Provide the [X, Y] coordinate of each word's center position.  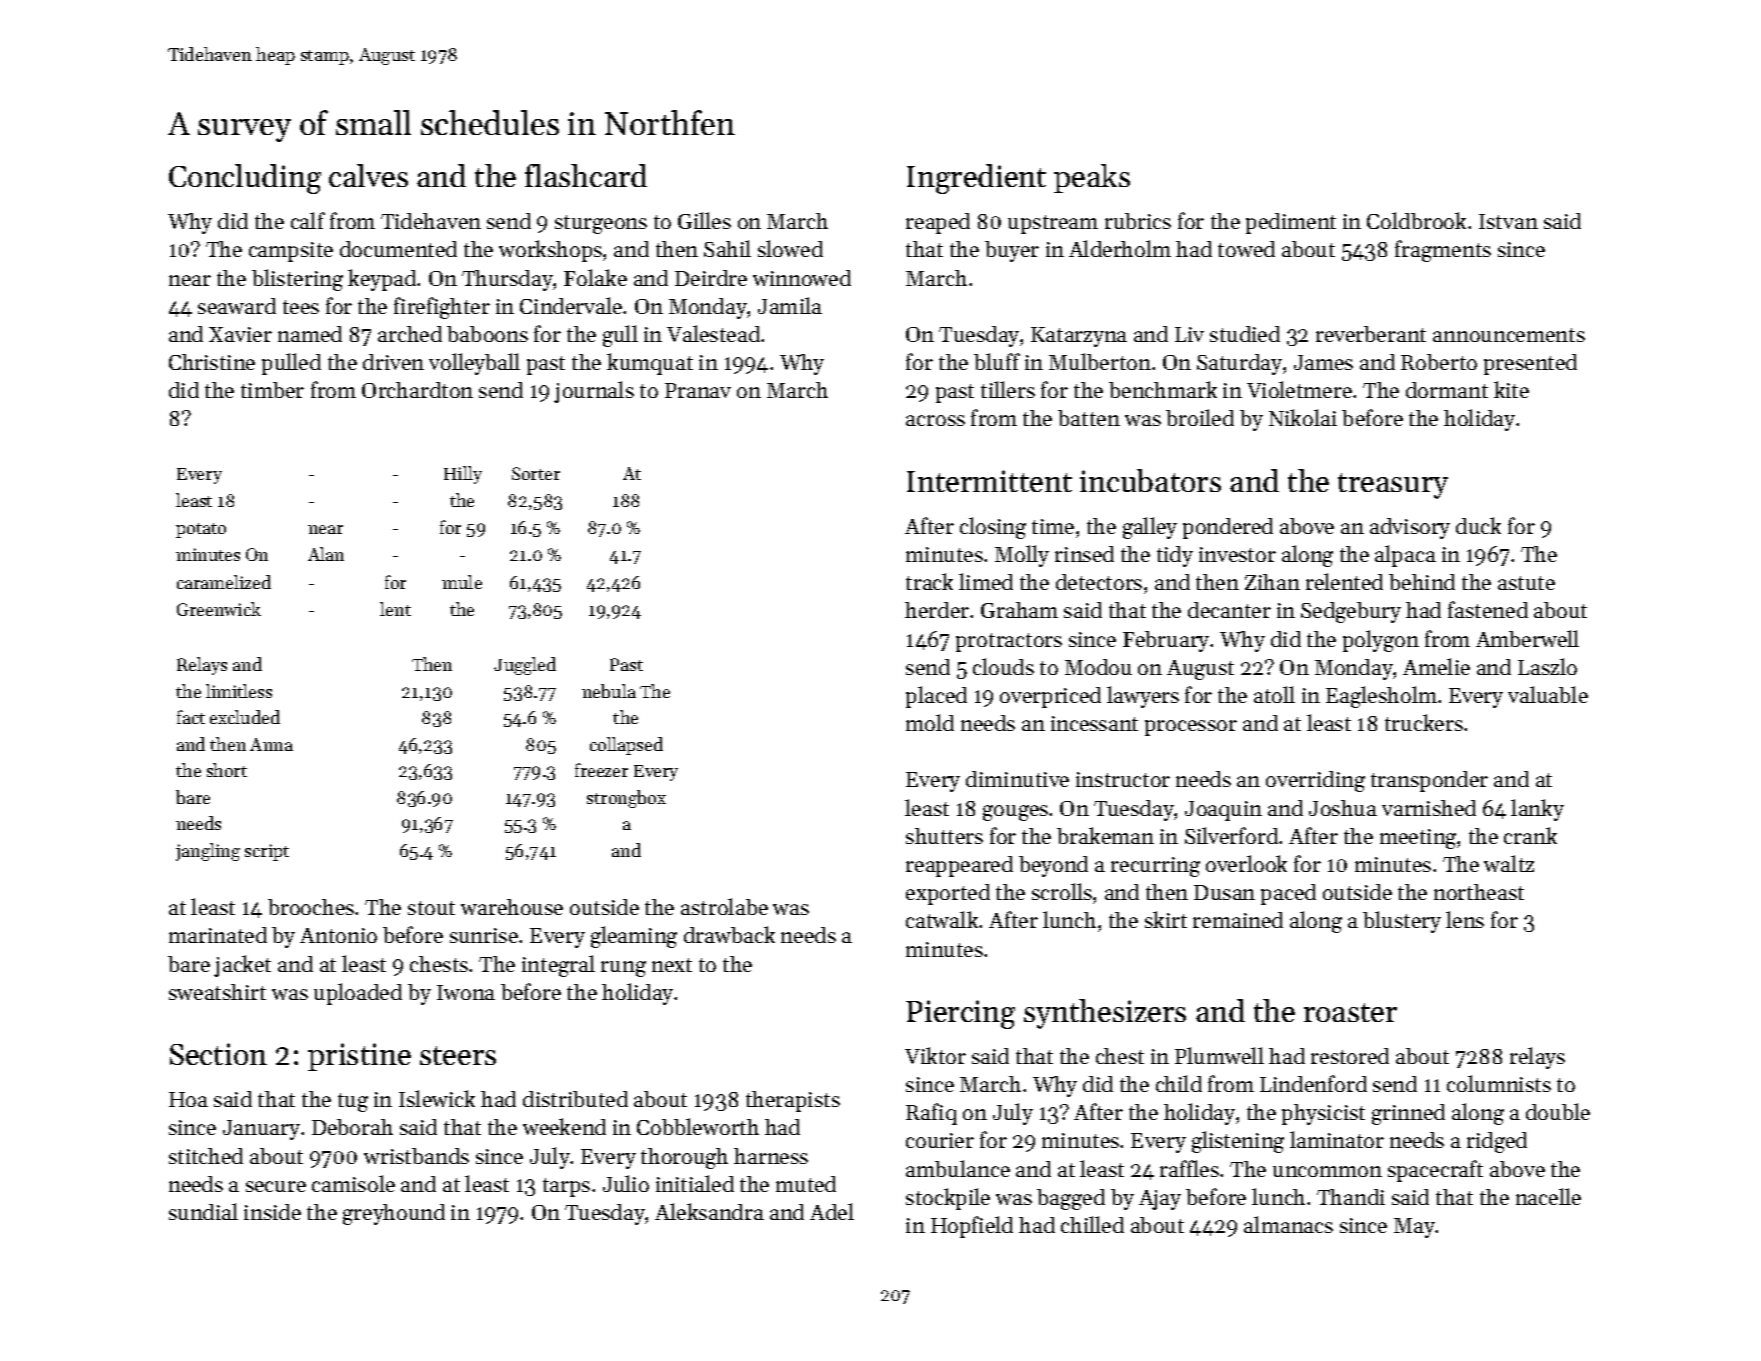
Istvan [1508, 221]
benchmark [1163, 389]
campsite [291, 252]
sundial [203, 1211]
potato [201, 530]
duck [1478, 525]
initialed [695, 1183]
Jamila [790, 305]
